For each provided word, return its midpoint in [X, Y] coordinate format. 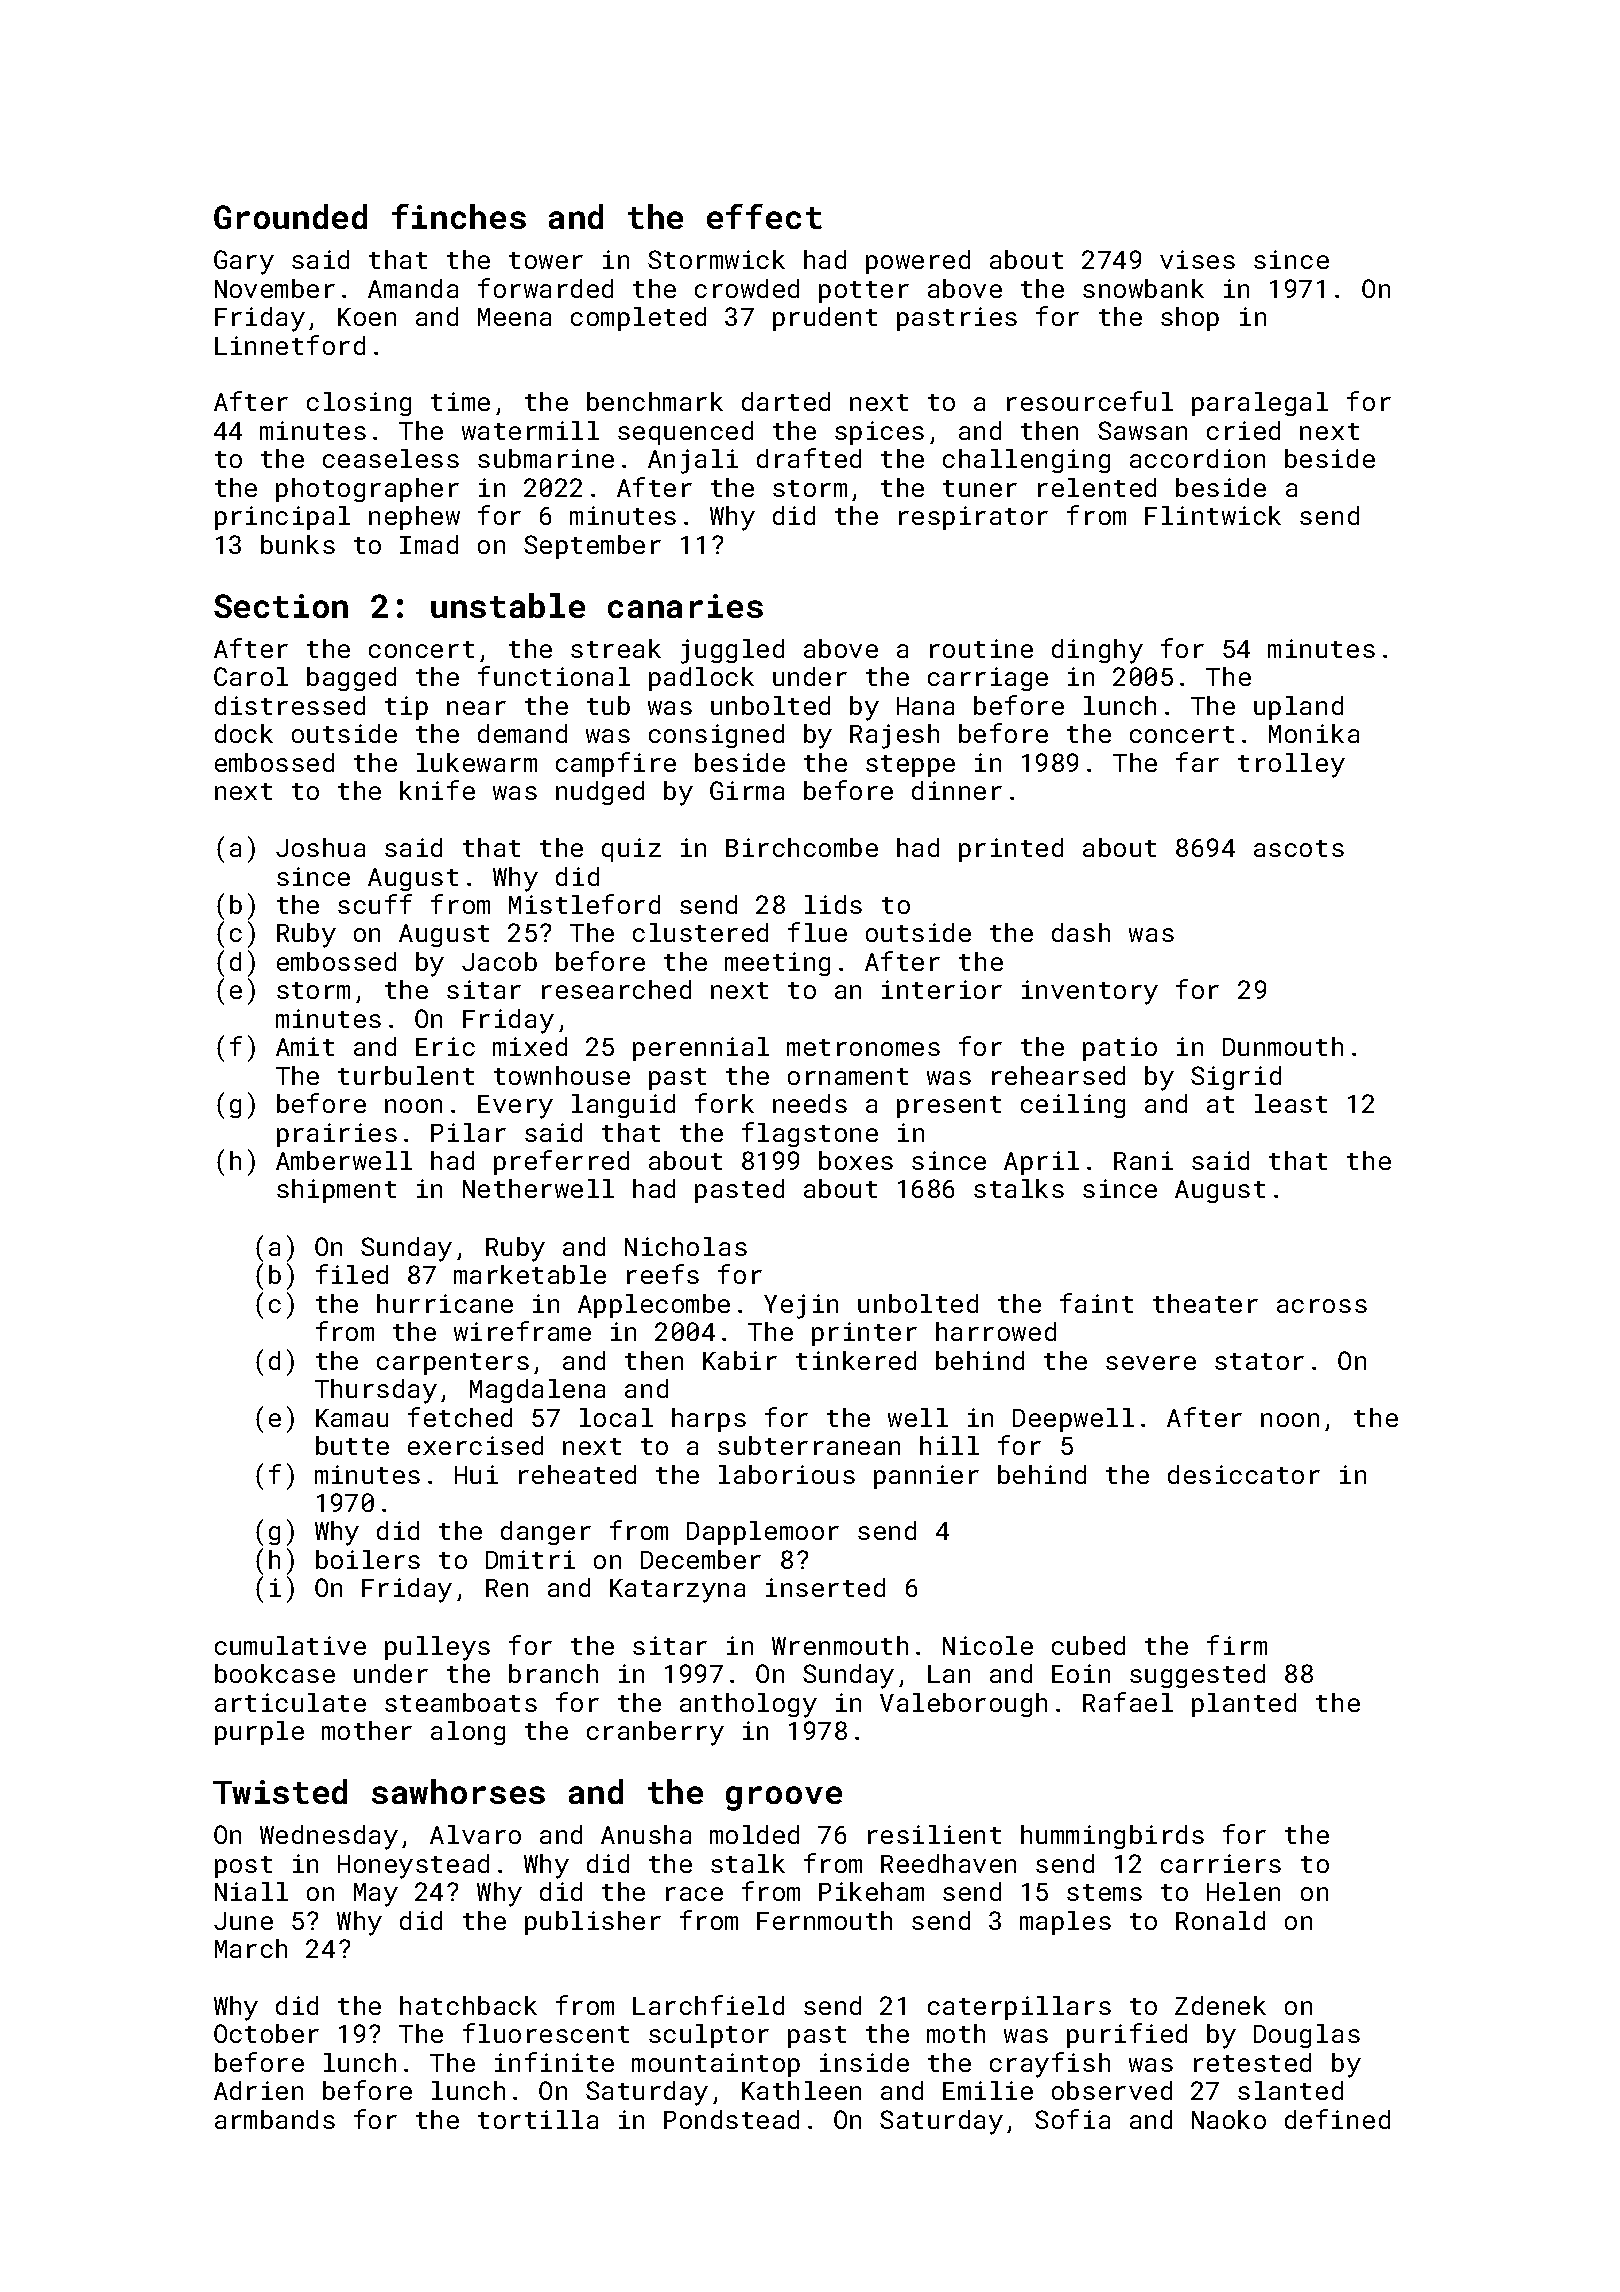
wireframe [522, 1331]
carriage [988, 679]
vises [1197, 259]
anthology [748, 1705]
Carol [251, 676]
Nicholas [686, 1246]
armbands [275, 2119]
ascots [1299, 848]
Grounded [290, 216]
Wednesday [329, 1837]
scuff [375, 904]
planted [1244, 1705]
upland [1298, 708]
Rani [1143, 1160]
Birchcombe [802, 847]
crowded [747, 288]
